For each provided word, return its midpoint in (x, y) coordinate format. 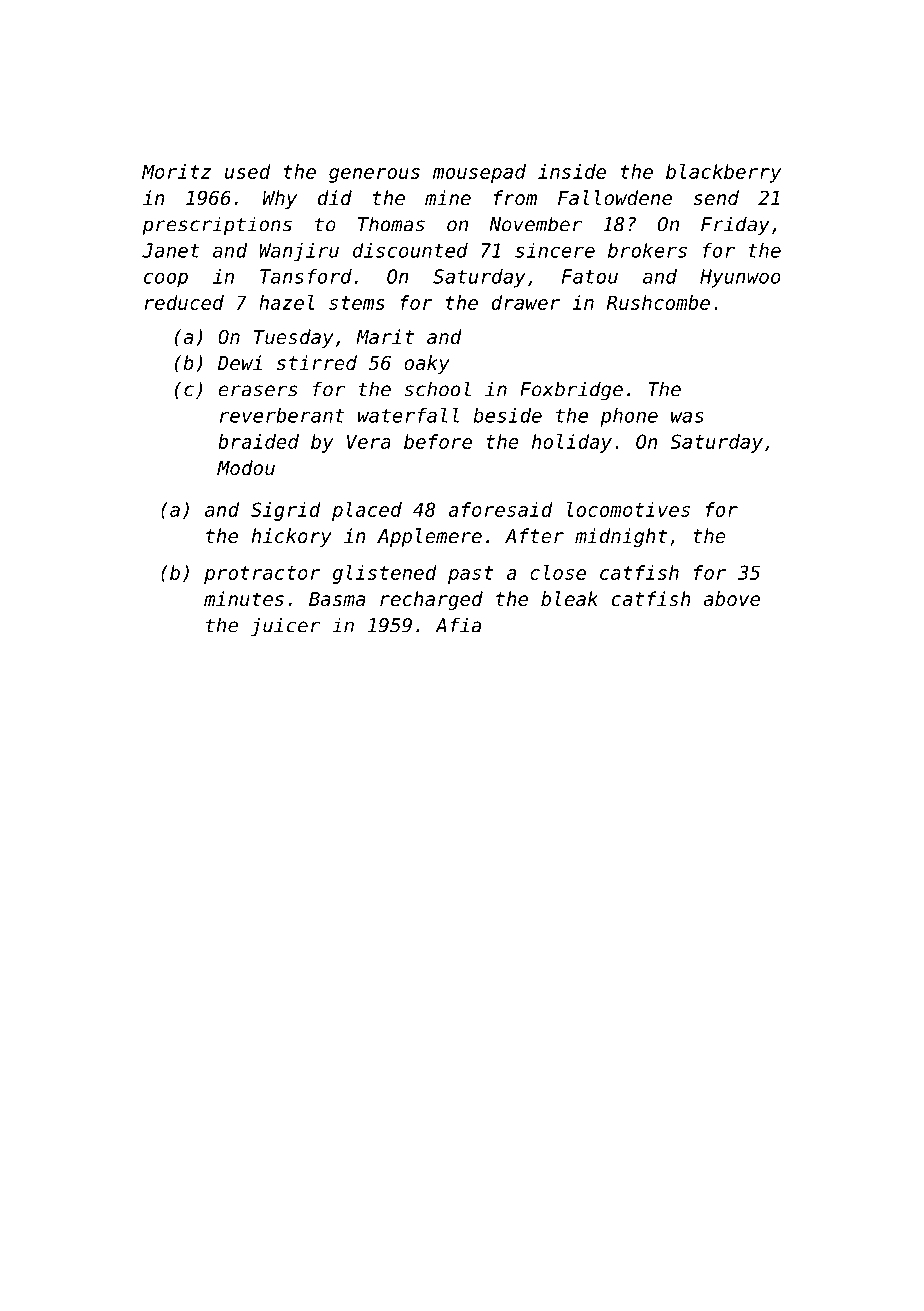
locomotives (628, 509)
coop (166, 280)
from (515, 197)
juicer (285, 626)
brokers (647, 250)
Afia (458, 625)
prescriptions (217, 226)
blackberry (723, 173)
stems (357, 303)
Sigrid (286, 511)
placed (367, 511)
